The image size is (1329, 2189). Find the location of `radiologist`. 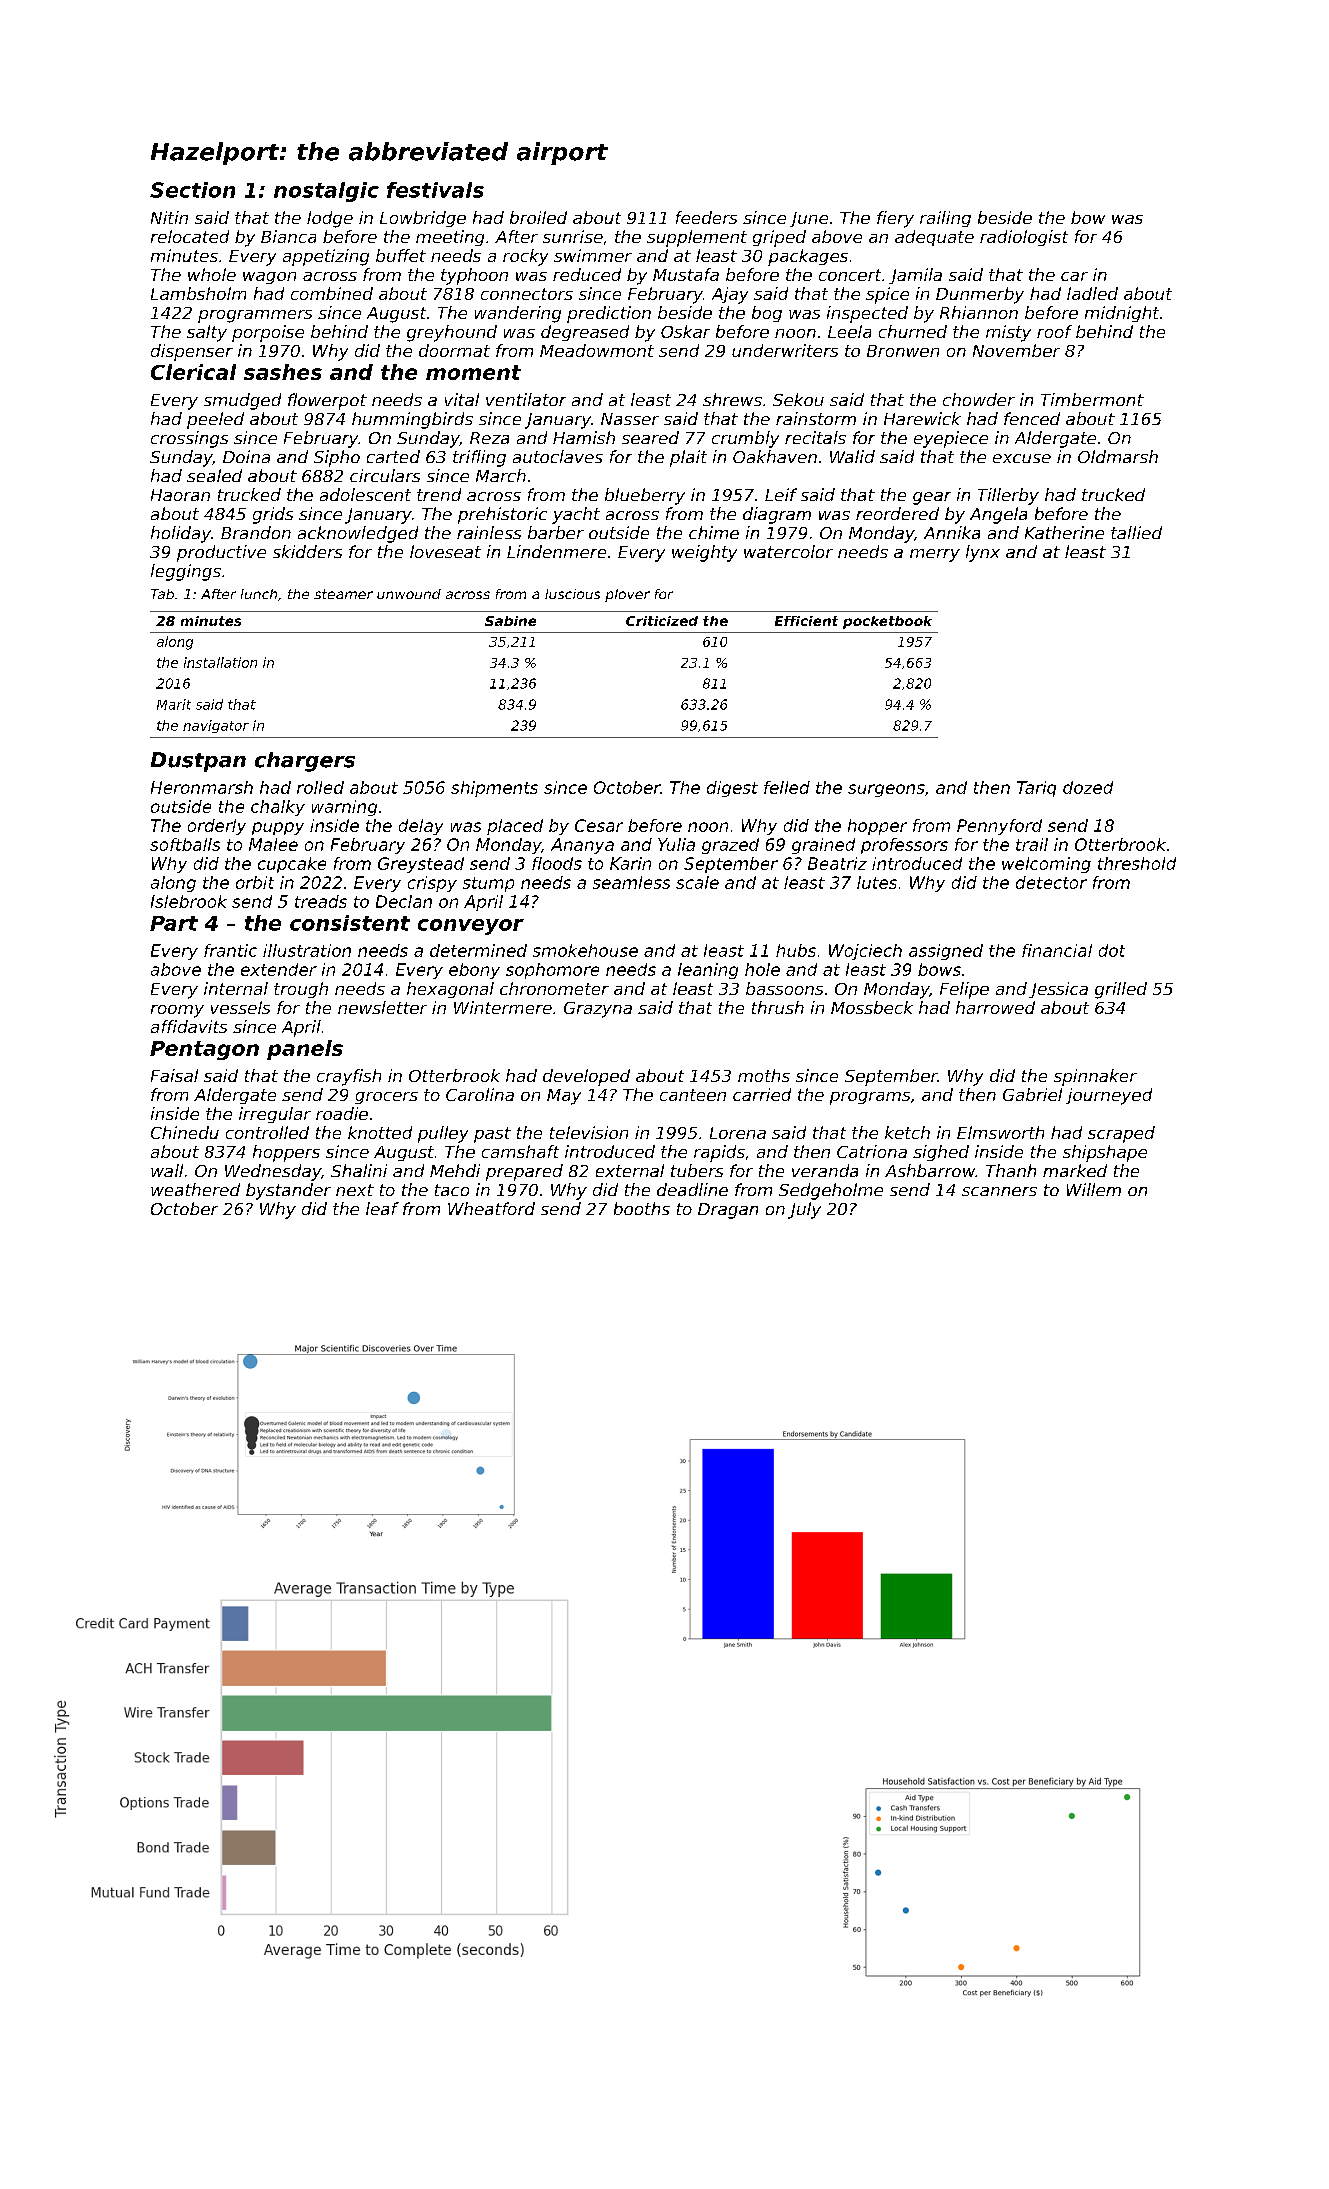

radiologist is located at coordinates (1024, 238).
